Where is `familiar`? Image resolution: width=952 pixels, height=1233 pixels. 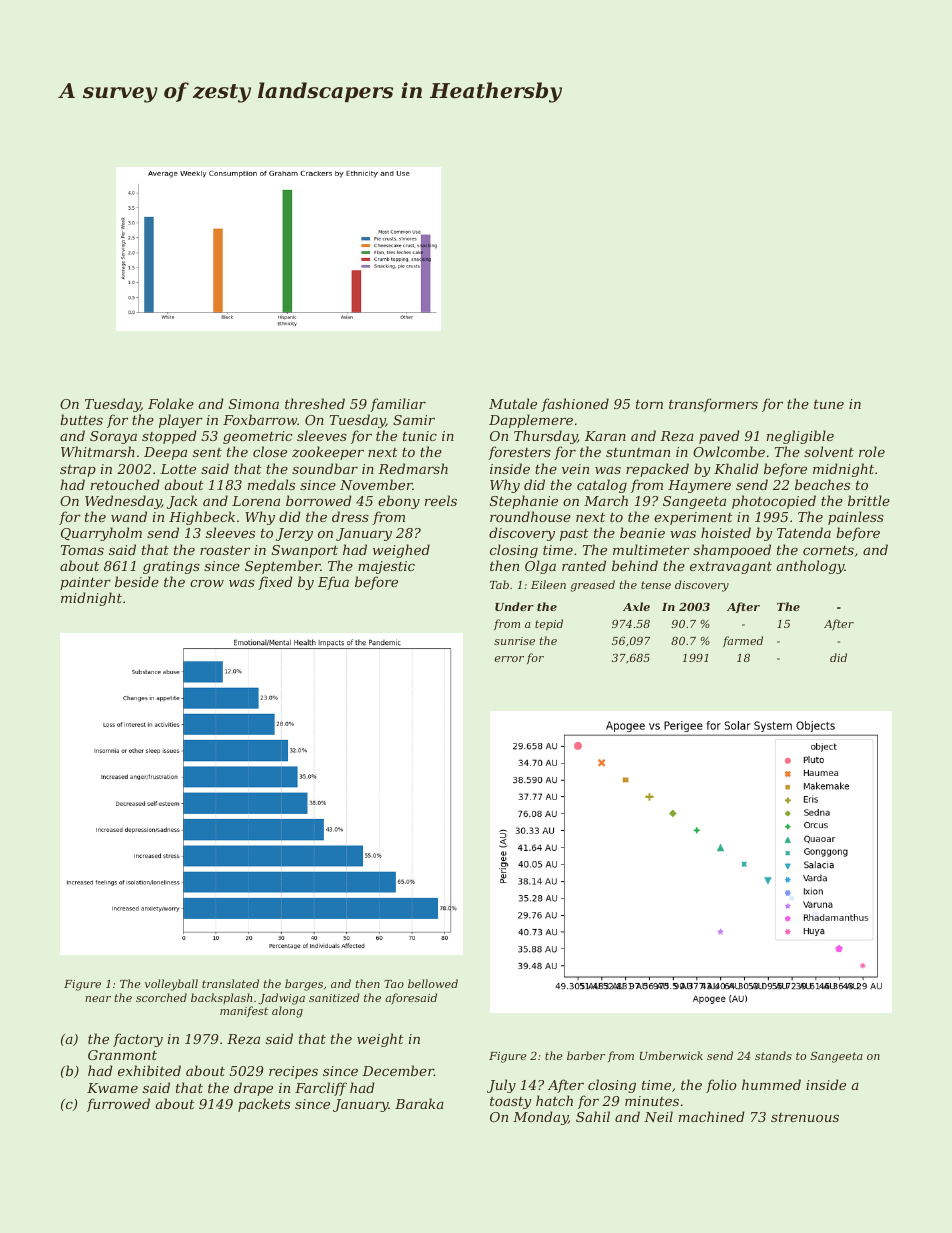
familiar is located at coordinates (398, 405).
